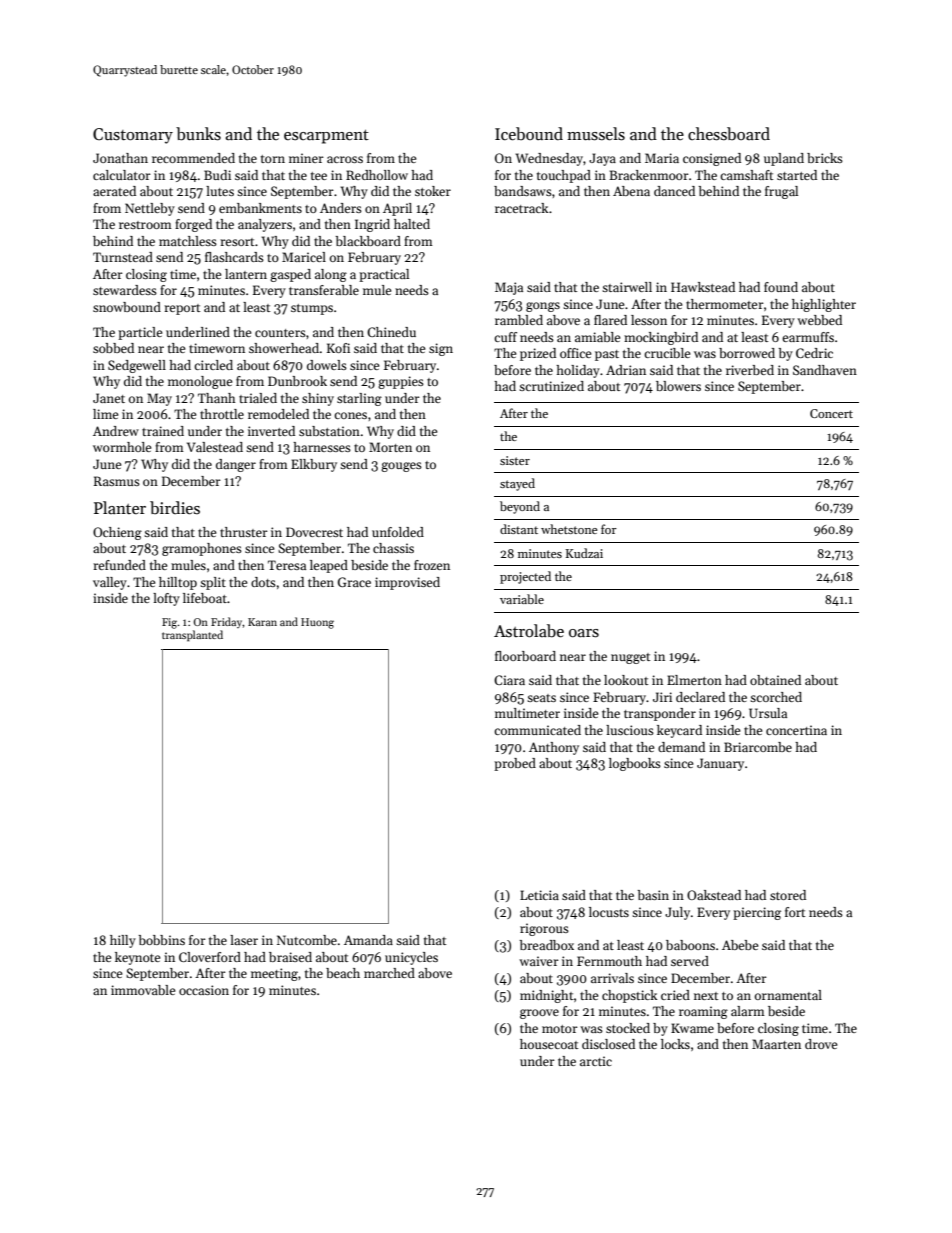 This page has width=952, height=1233. What do you see at coordinates (244, 940) in the page?
I see `laser` at bounding box center [244, 940].
